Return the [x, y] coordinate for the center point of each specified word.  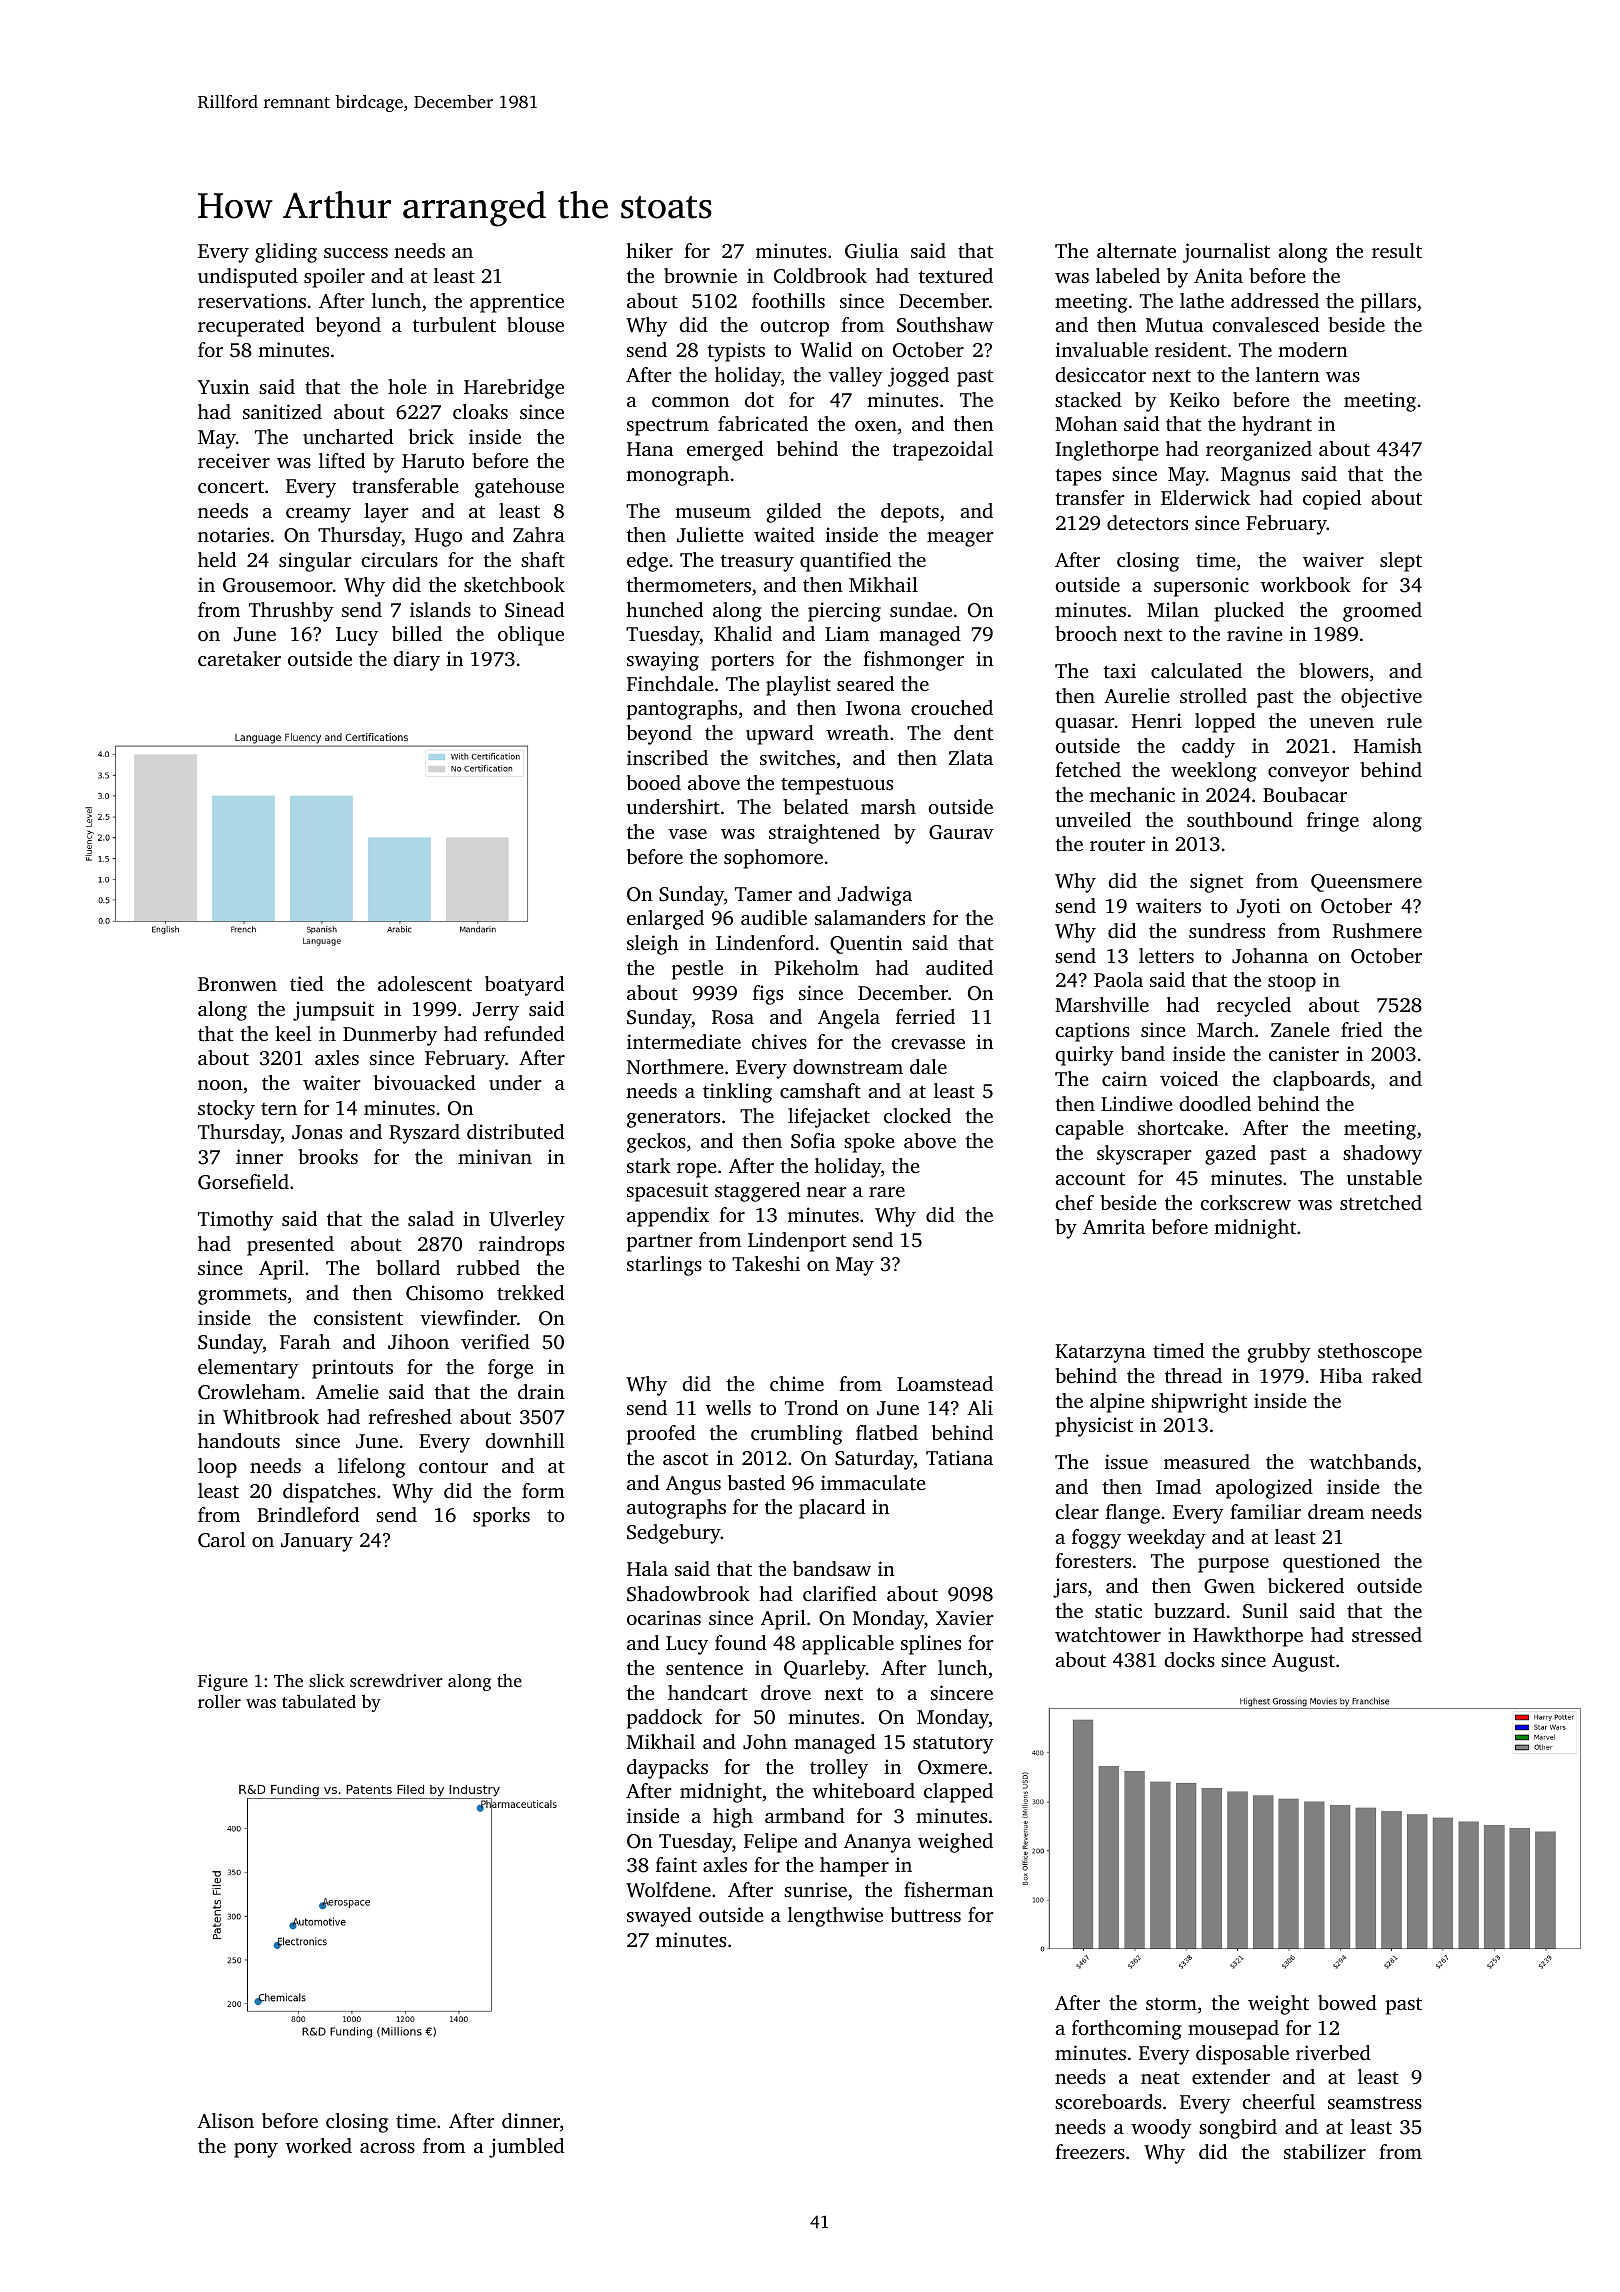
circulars [399, 559]
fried [1362, 1029]
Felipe [770, 1843]
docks [1189, 1659]
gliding [286, 253]
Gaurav [961, 832]
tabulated [319, 1701]
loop [217, 1468]
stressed [1387, 1634]
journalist [1226, 253]
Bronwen [237, 984]
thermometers [689, 584]
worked [319, 2145]
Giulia [872, 251]
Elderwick [1205, 497]
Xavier [965, 1617]
